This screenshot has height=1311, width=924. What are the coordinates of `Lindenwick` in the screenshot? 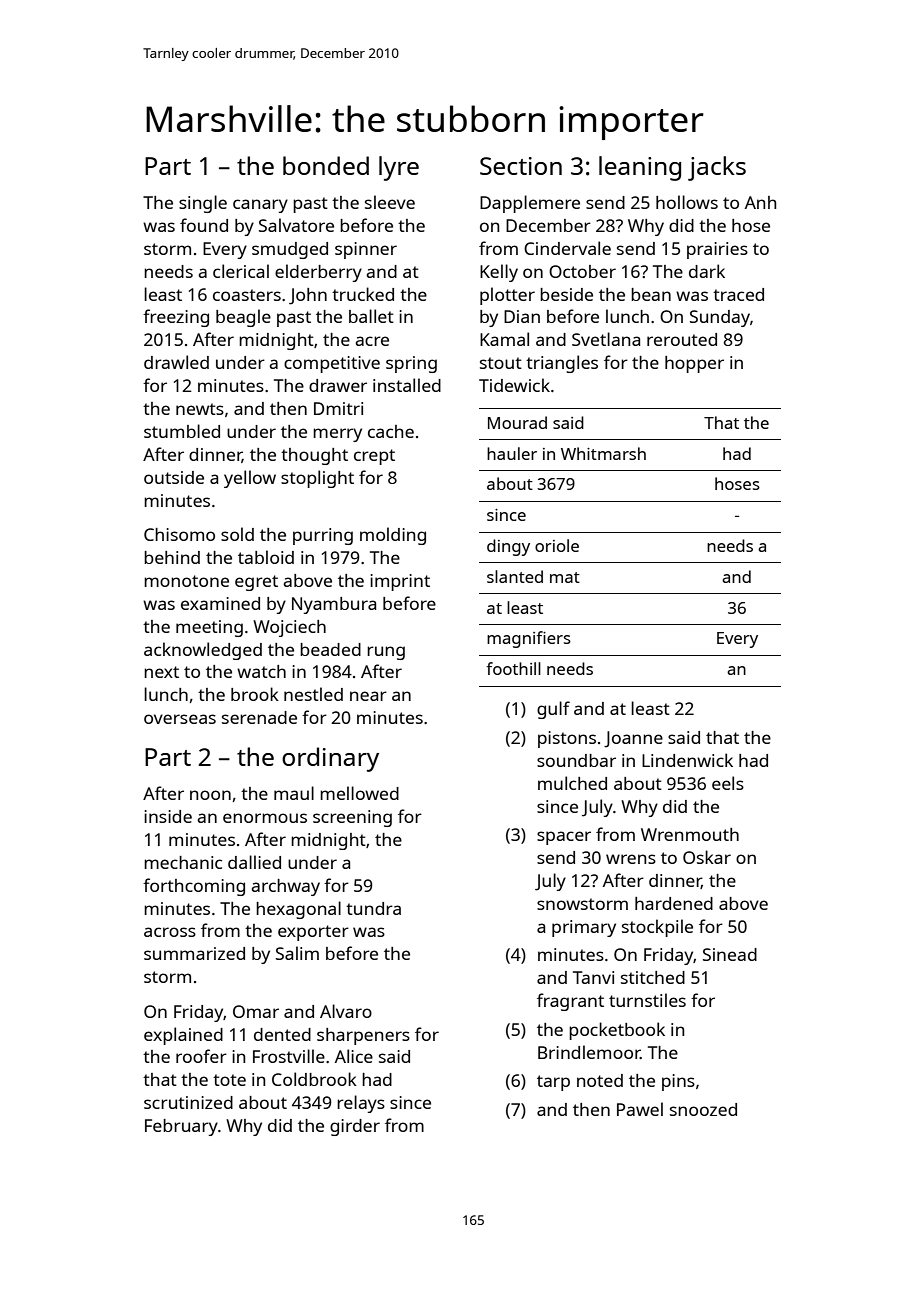 It's located at (687, 760).
